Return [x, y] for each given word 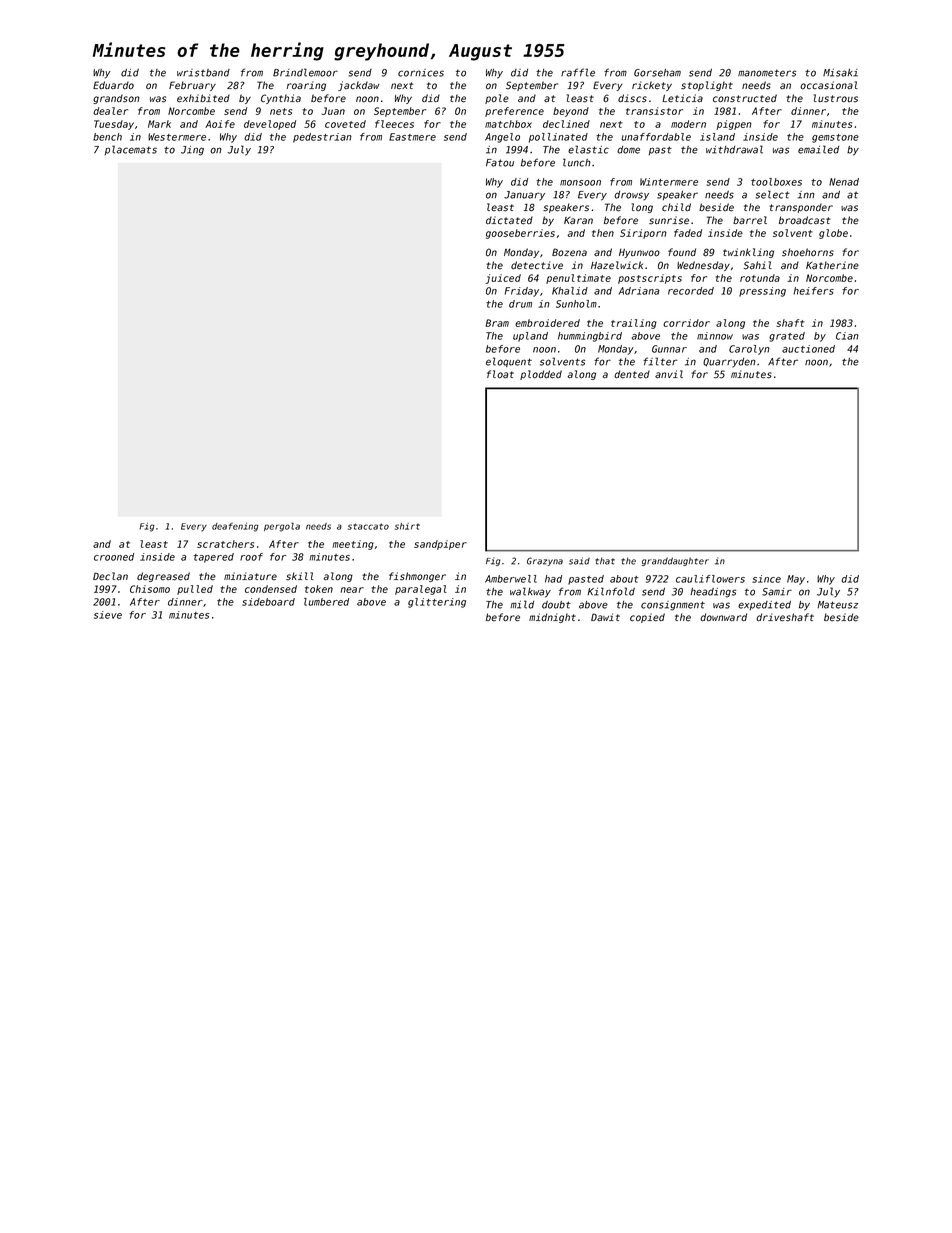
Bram [497, 323]
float [500, 374]
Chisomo [150, 589]
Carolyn [749, 350]
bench [107, 137]
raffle [578, 72]
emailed [818, 149]
